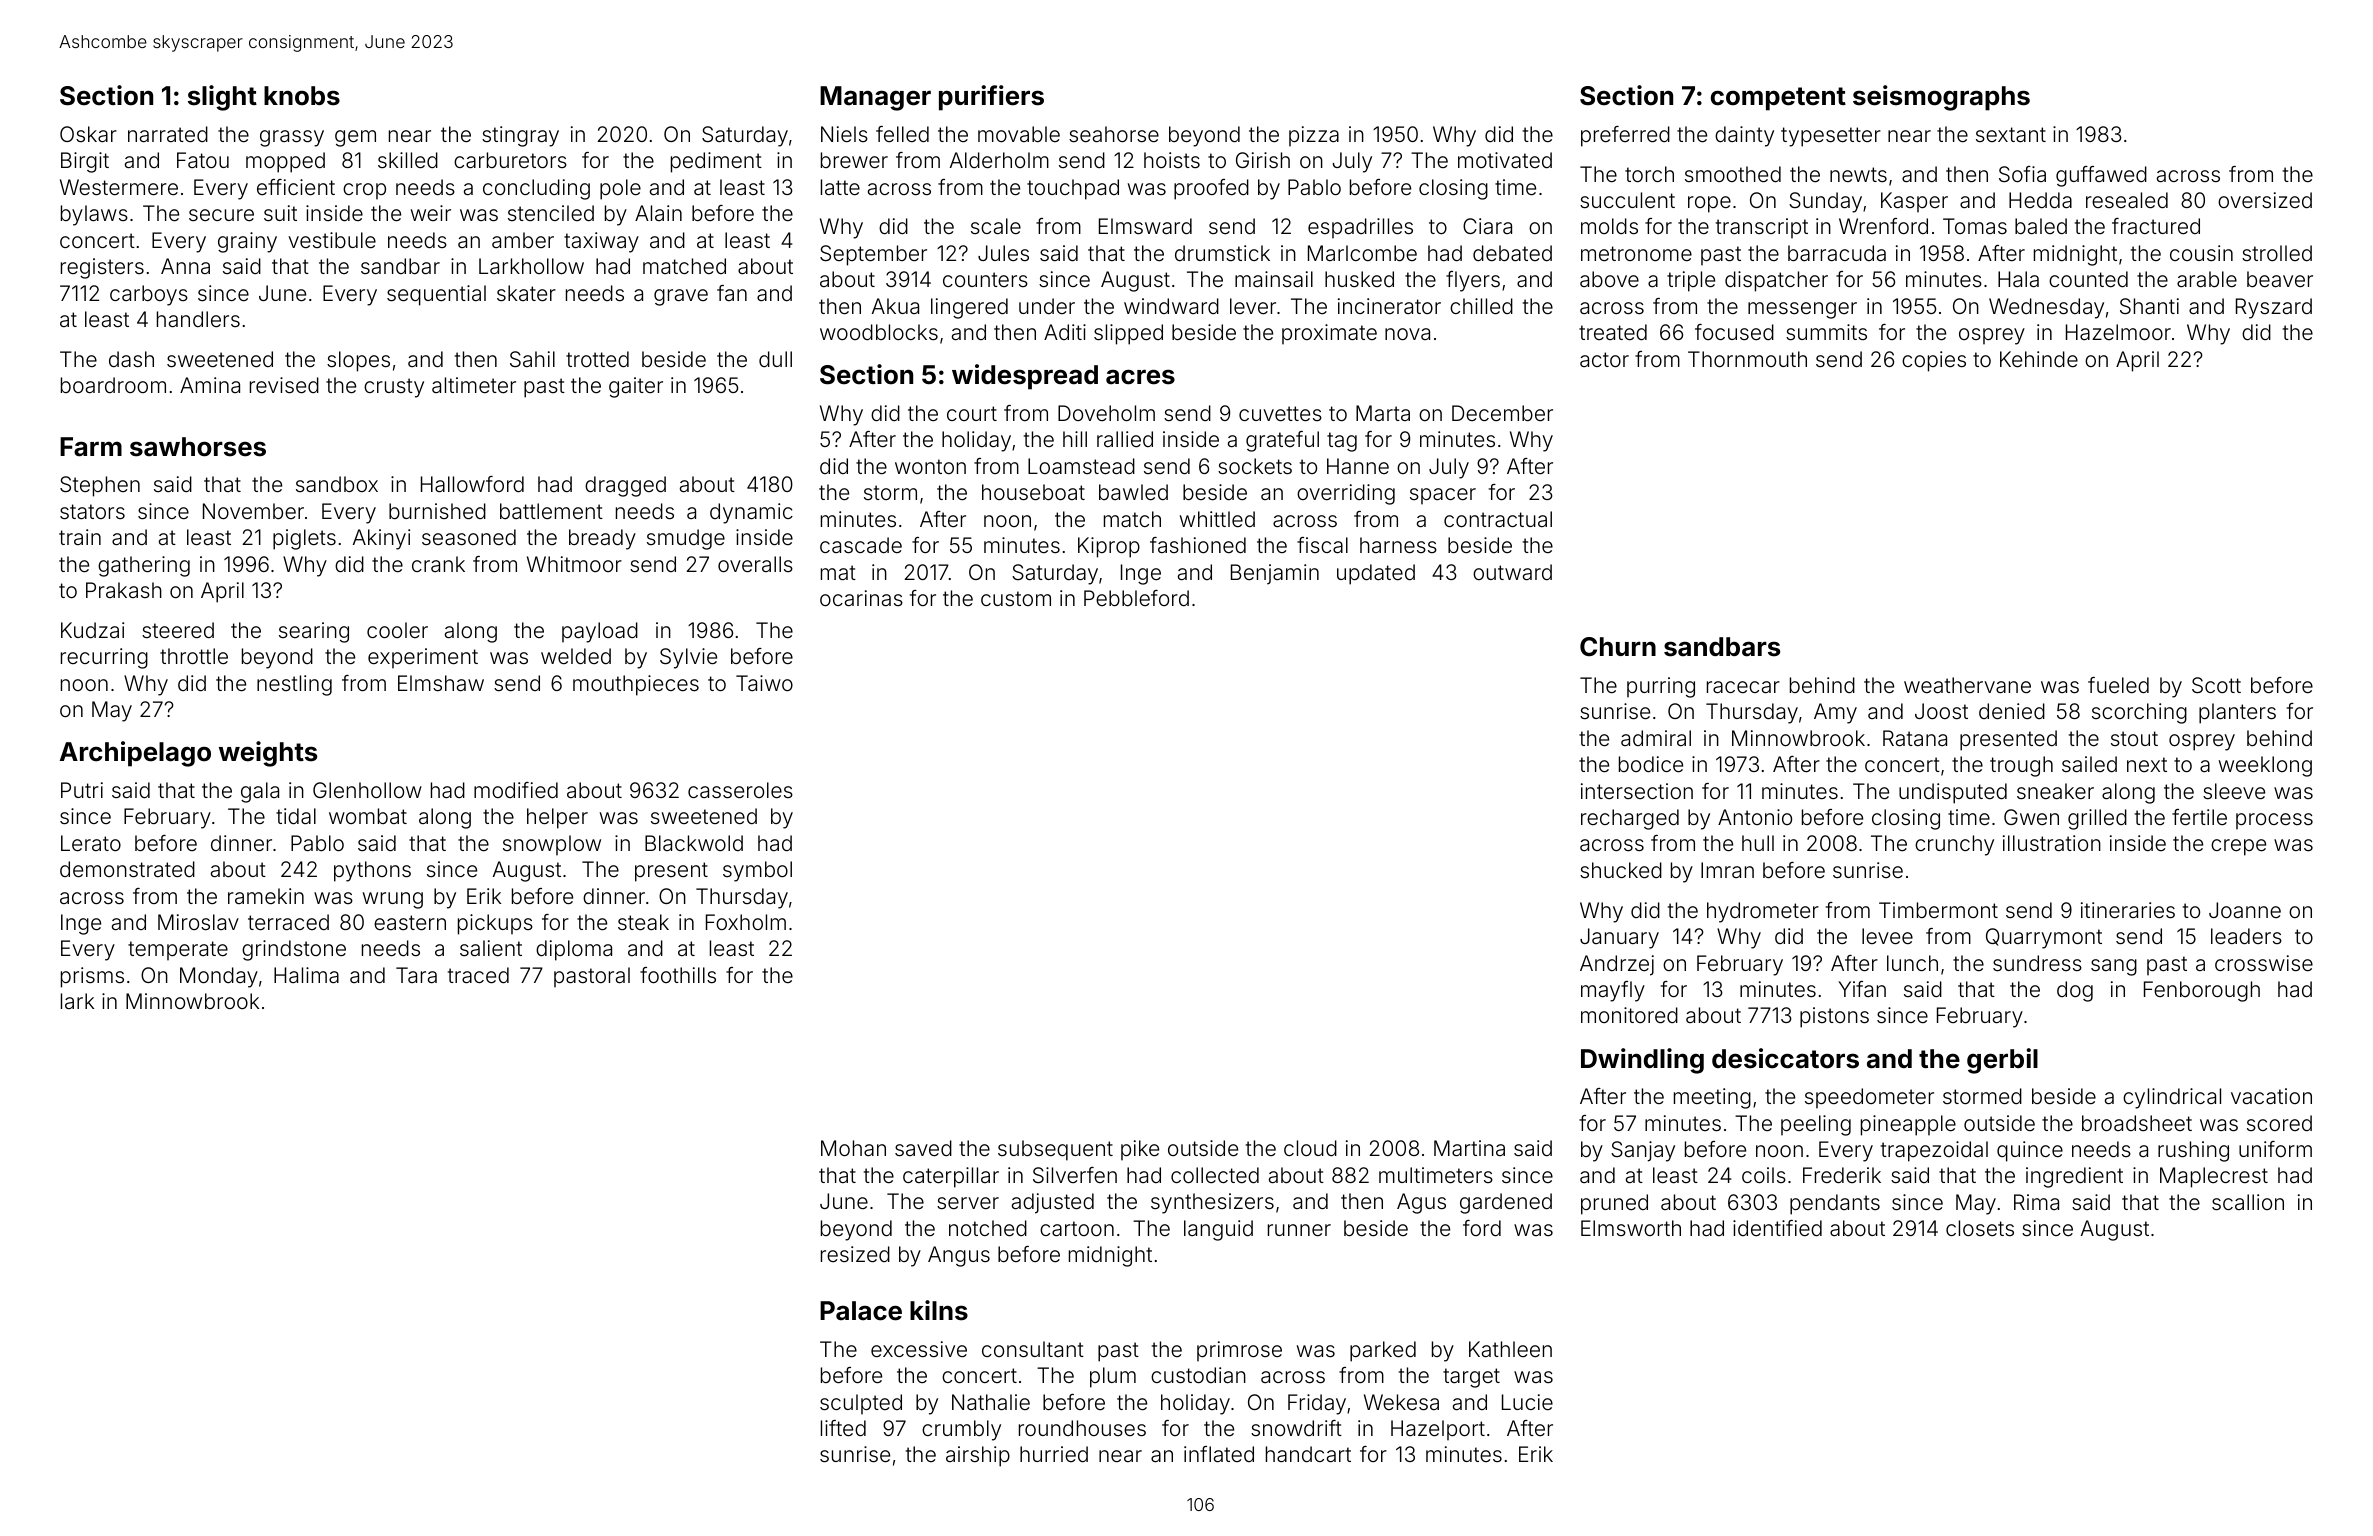  What do you see at coordinates (2264, 963) in the page?
I see `crosswise` at bounding box center [2264, 963].
